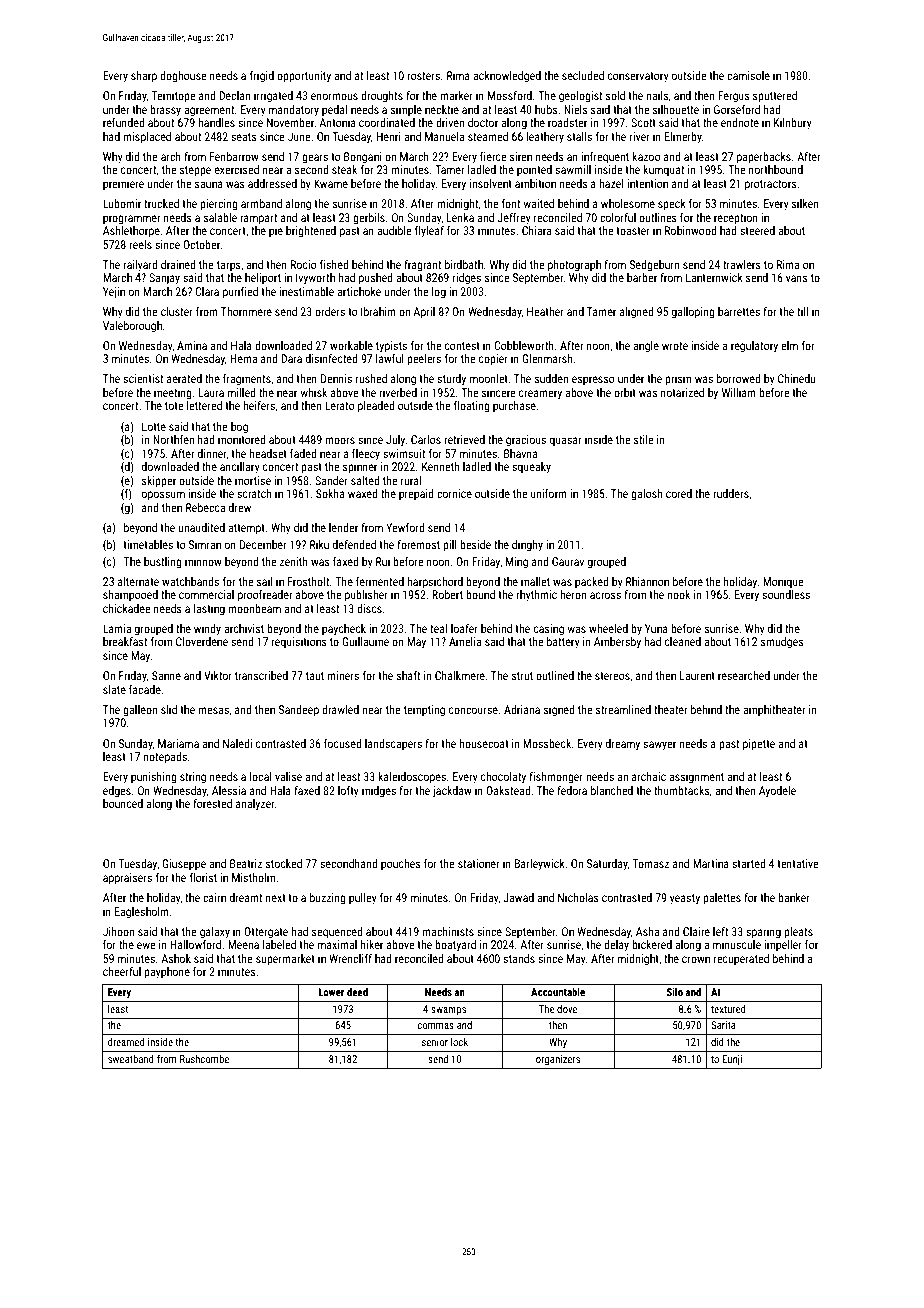 This screenshot has height=1308, width=924. Describe the element at coordinates (777, 792) in the screenshot. I see `Ayodele` at that location.
